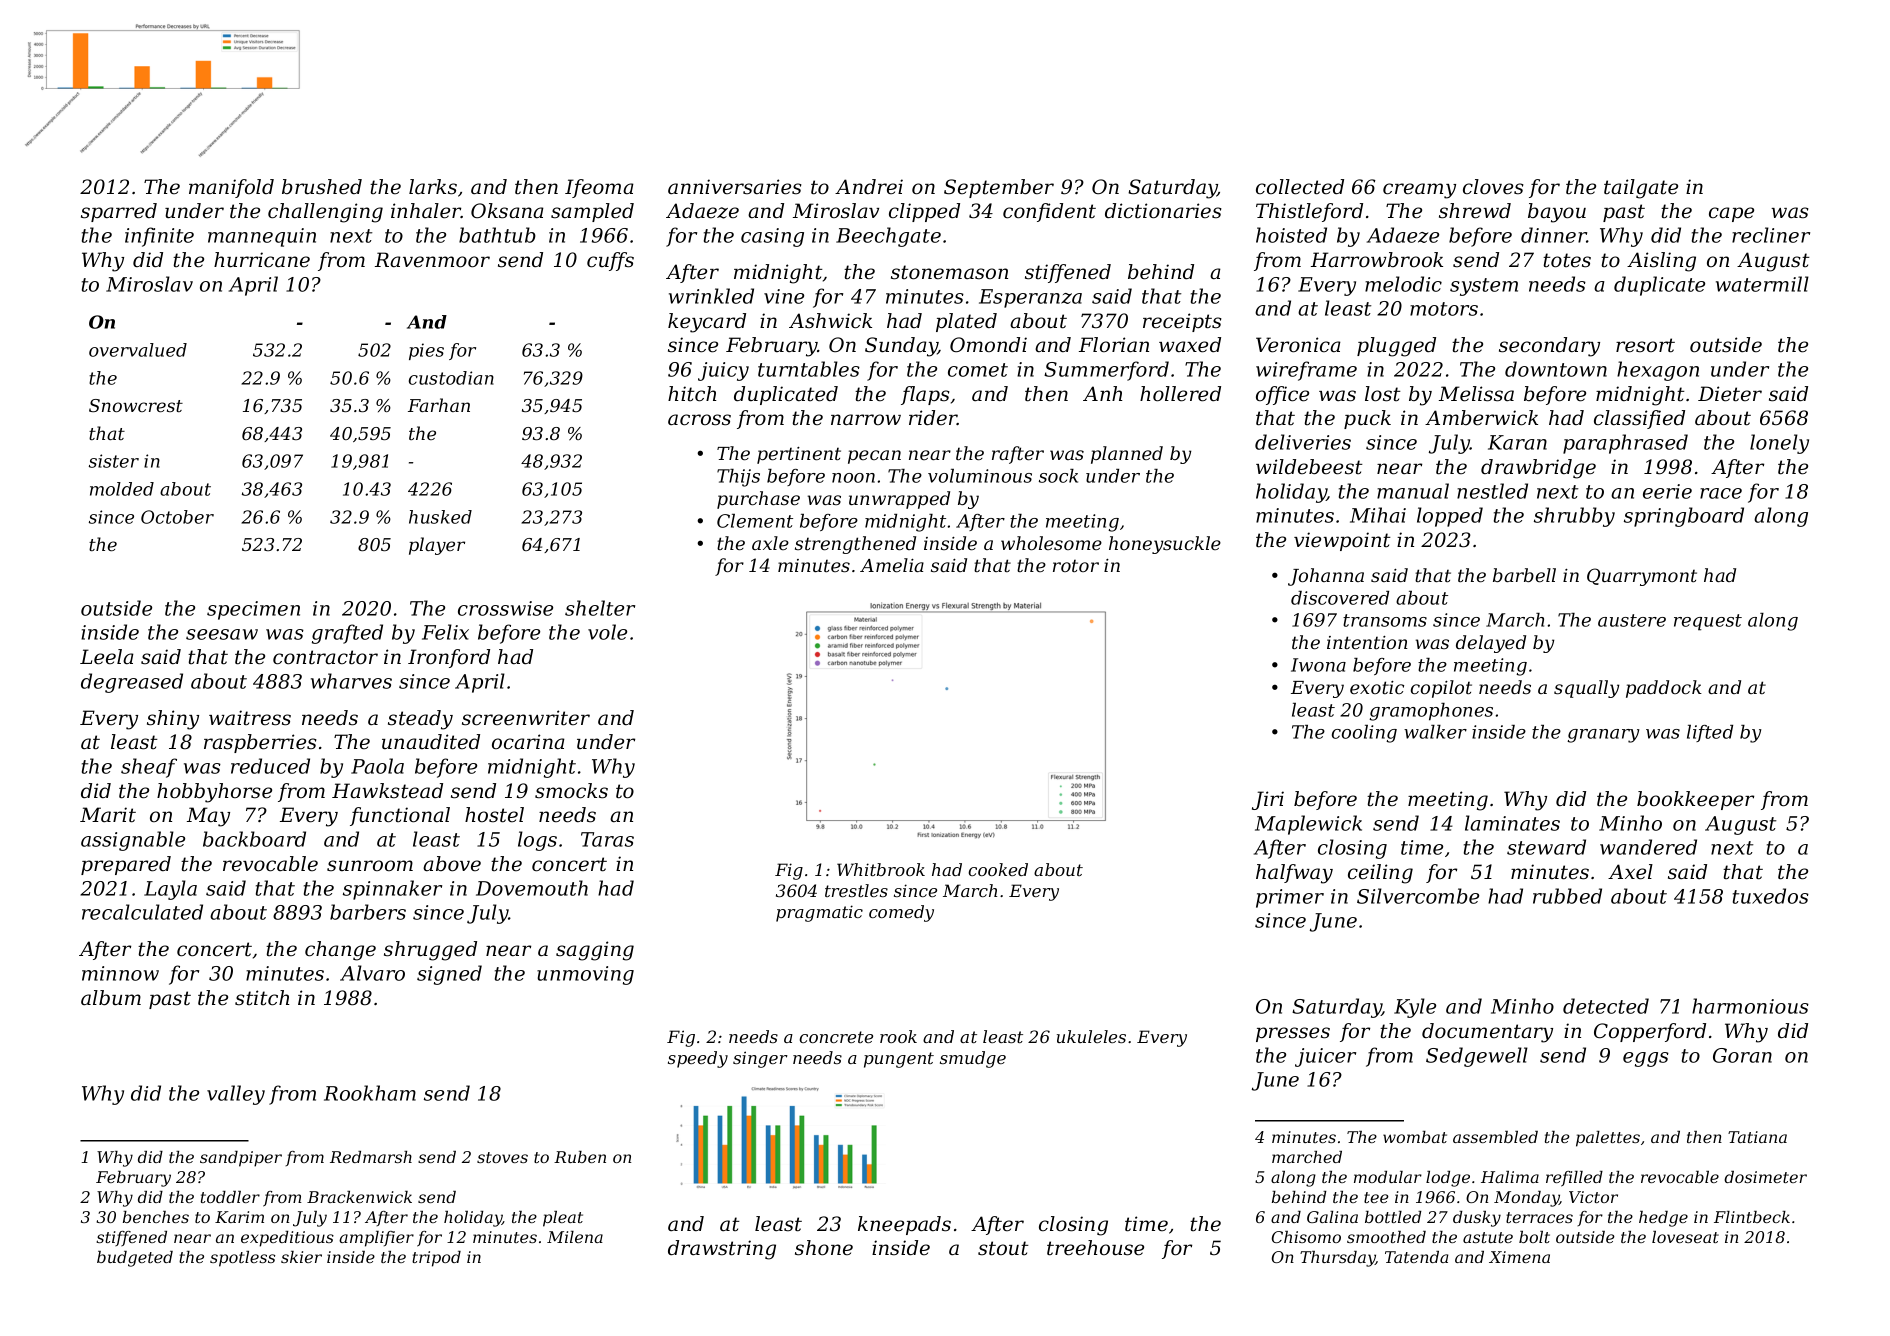 The image size is (1890, 1336). I want to click on Ximena, so click(1519, 1257).
